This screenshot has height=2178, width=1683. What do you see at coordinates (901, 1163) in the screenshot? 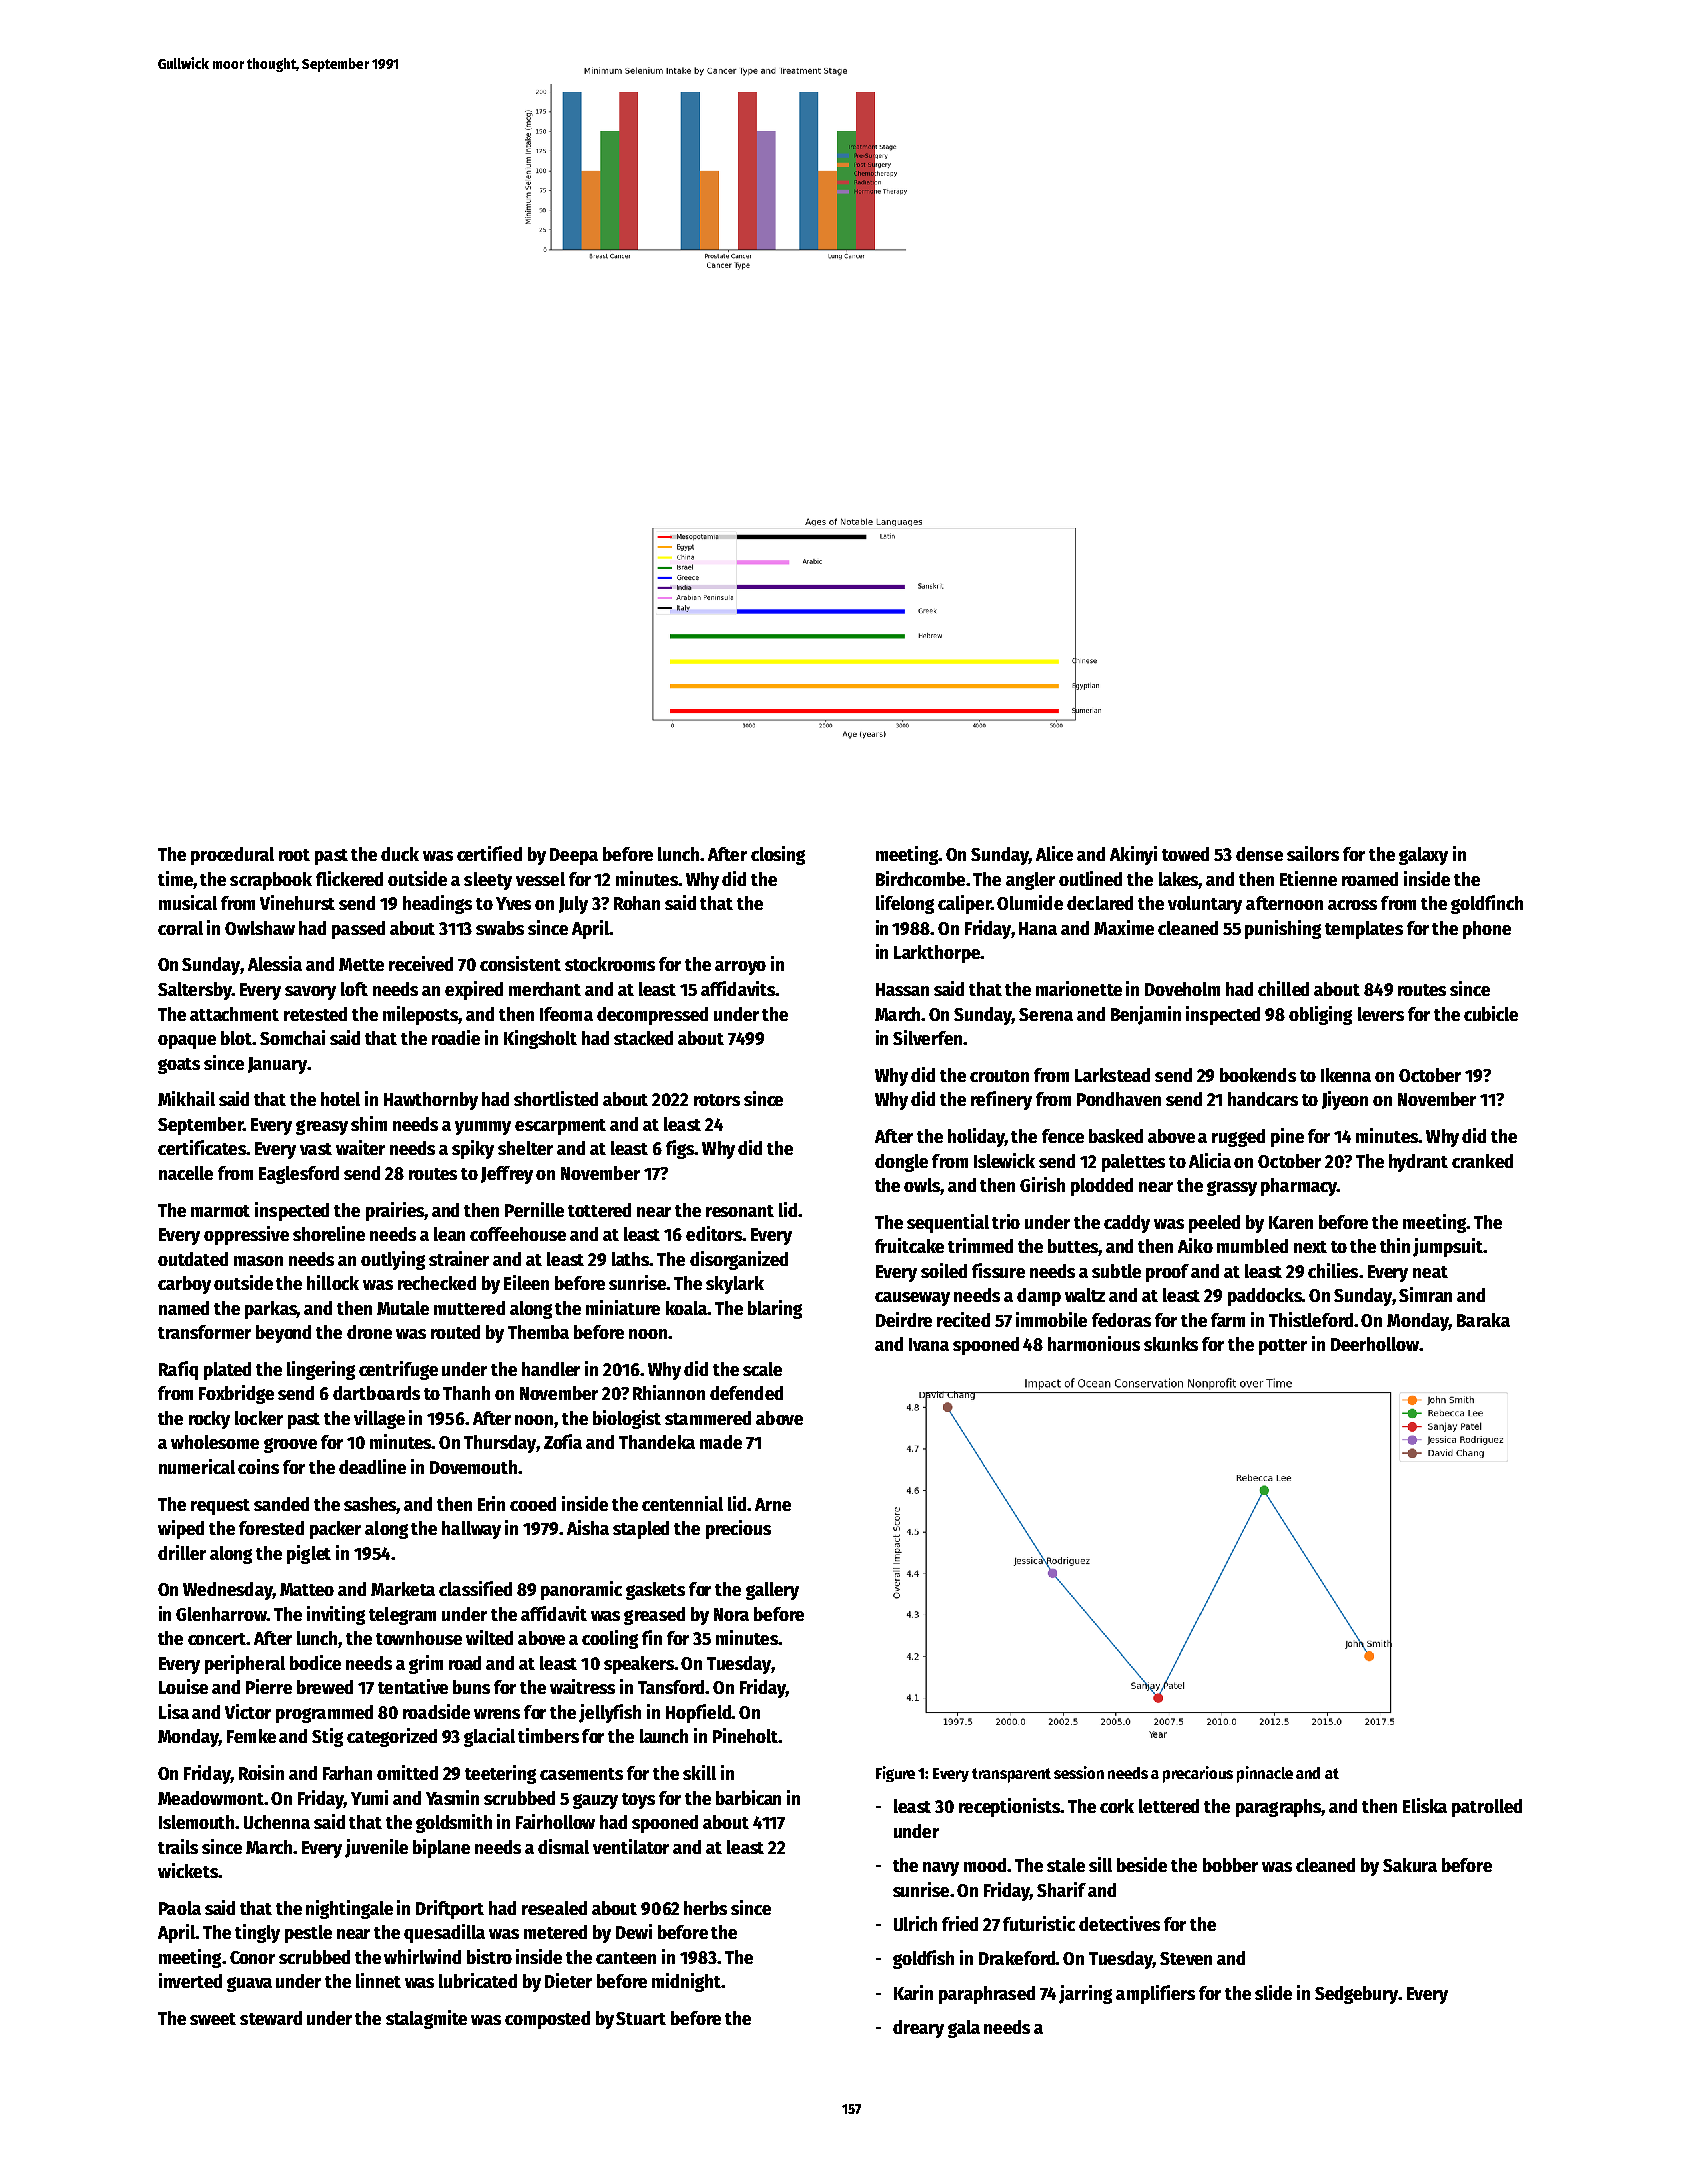
I see `dongle` at bounding box center [901, 1163].
